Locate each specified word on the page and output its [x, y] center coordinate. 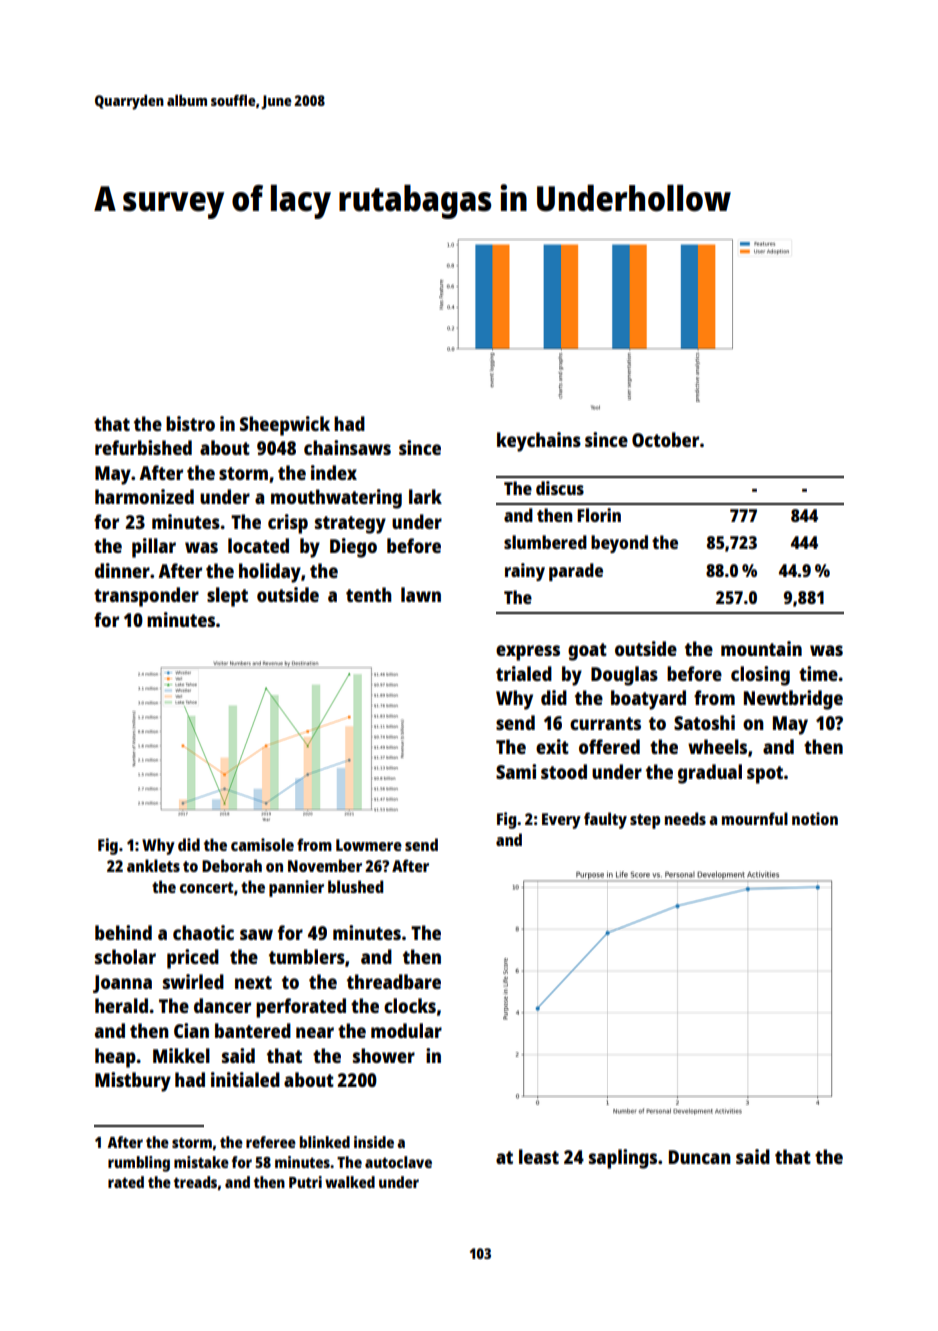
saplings [623, 1159]
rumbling [139, 1164]
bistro [190, 423]
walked [350, 1182]
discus [560, 488]
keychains [539, 442]
